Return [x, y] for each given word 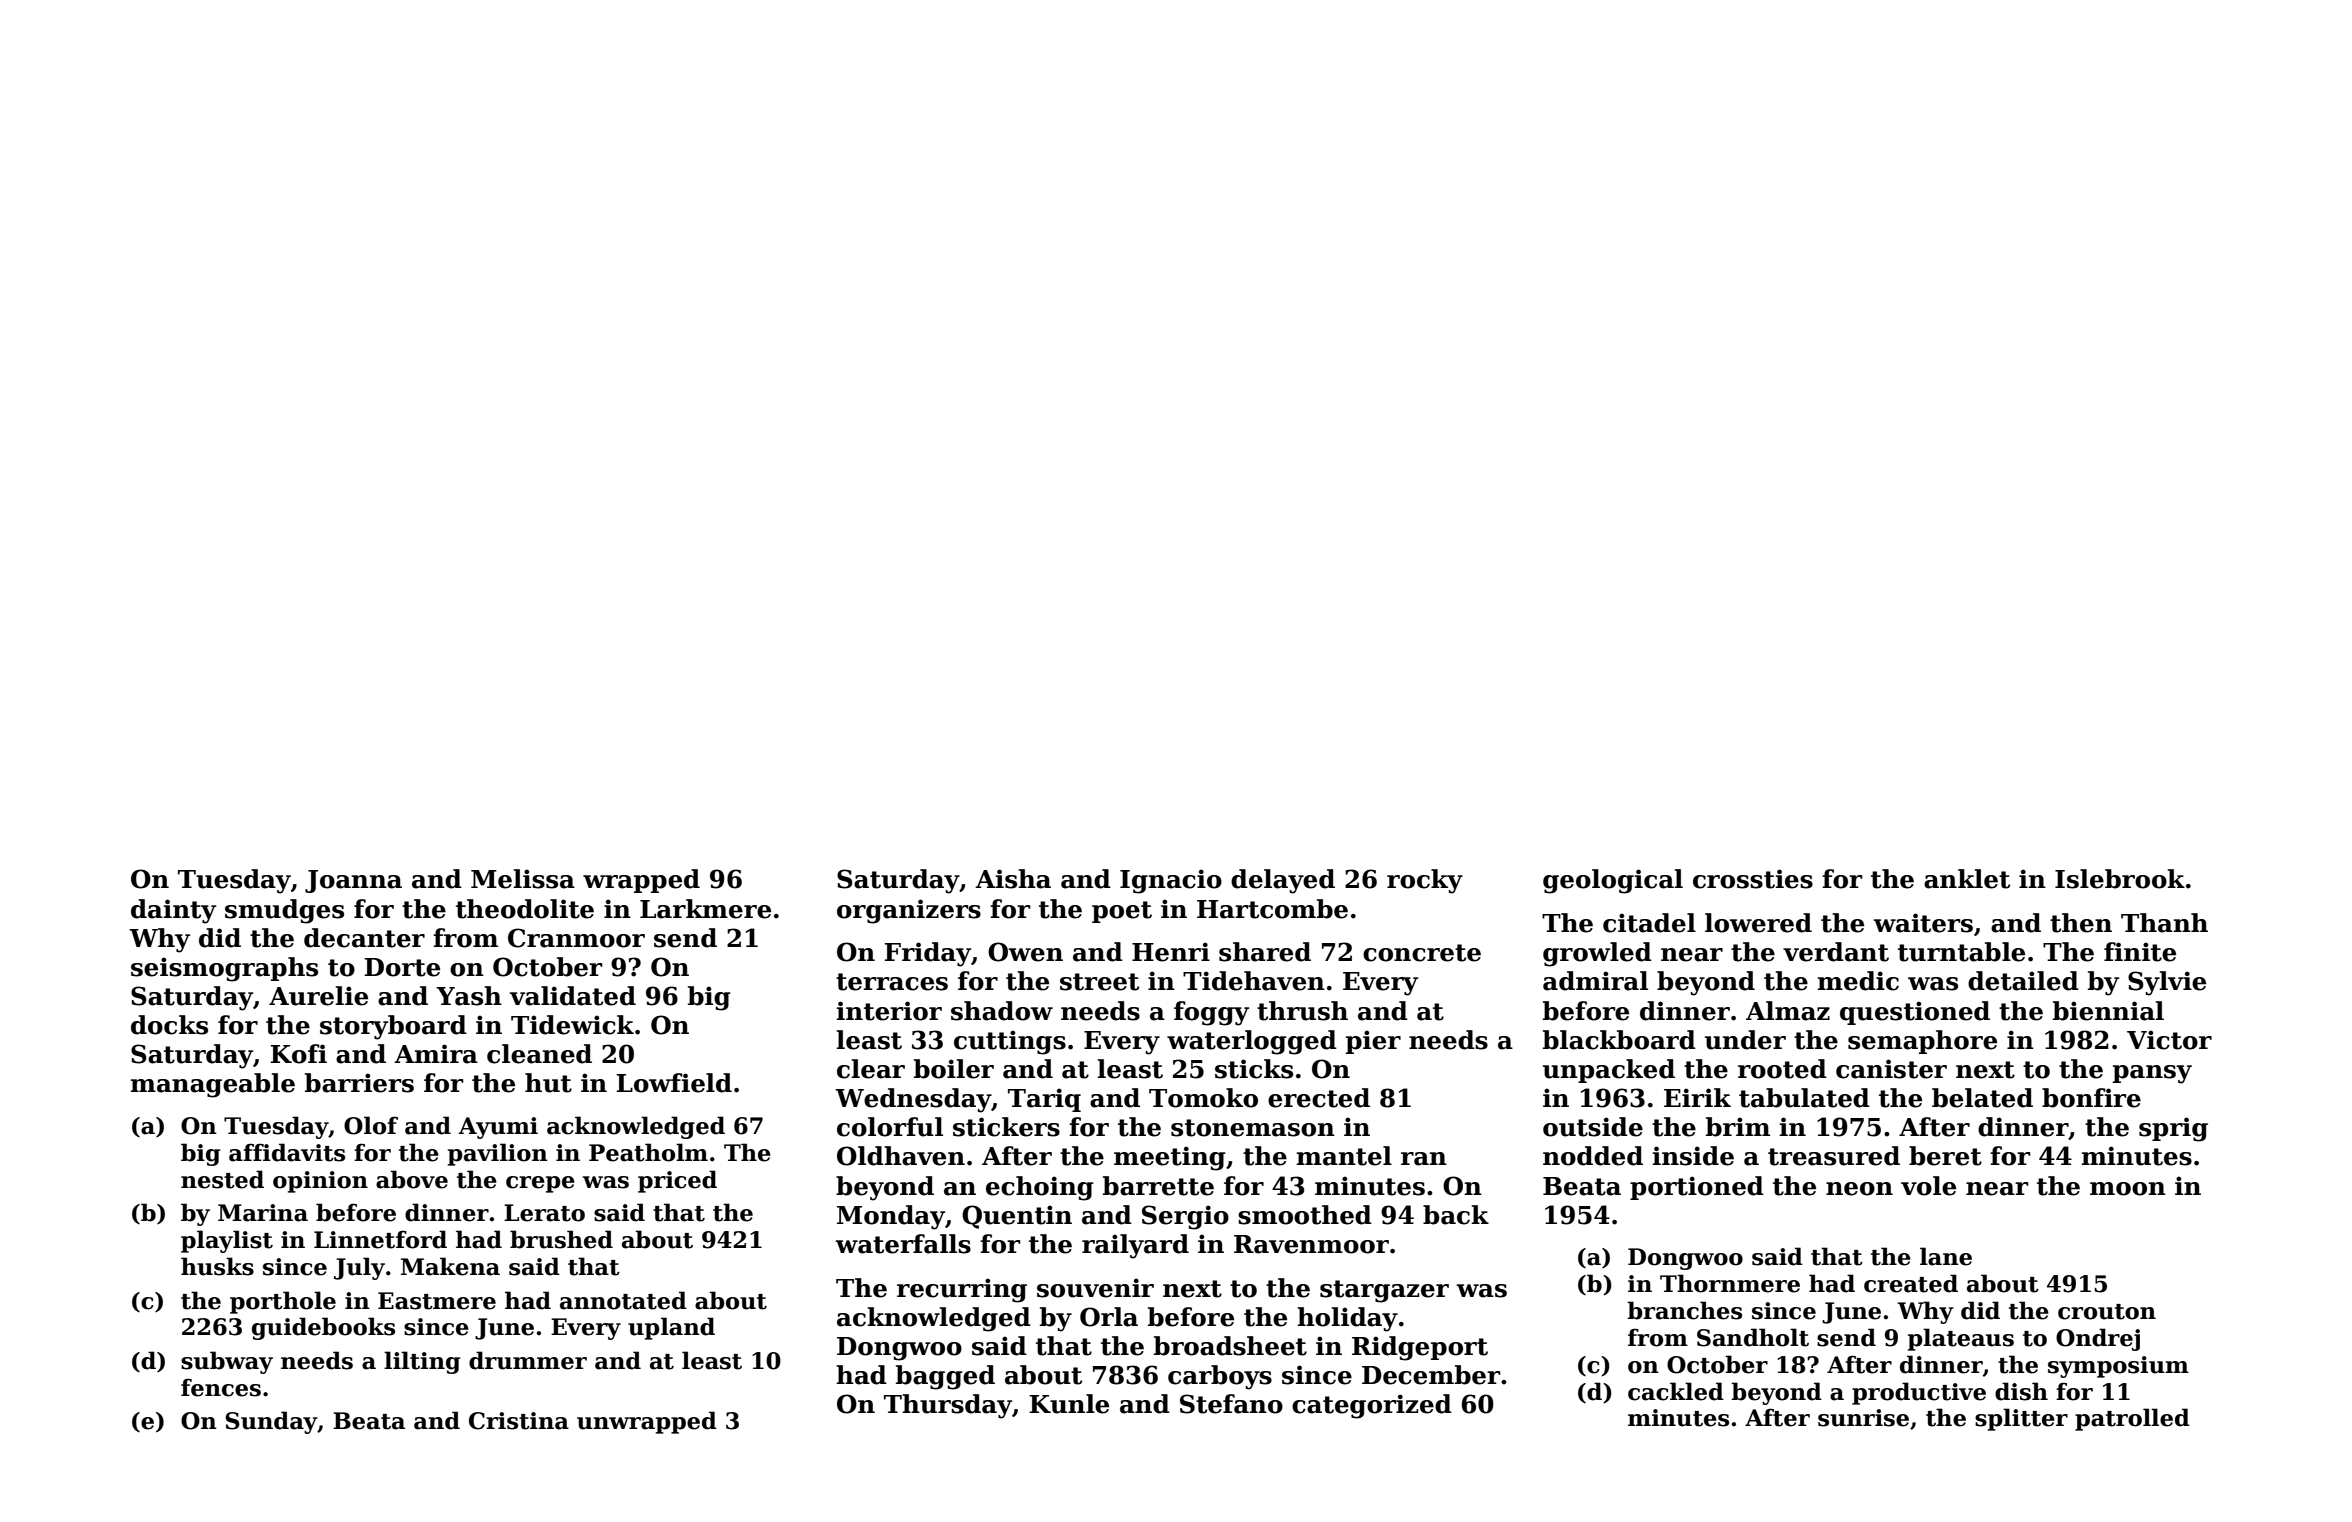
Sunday [271, 1422]
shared [1265, 952]
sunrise [1863, 1418]
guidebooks [323, 1328]
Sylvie [2167, 983]
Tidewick [572, 1025]
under [1745, 1040]
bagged [945, 1377]
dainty [173, 911]
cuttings [1010, 1042]
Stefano [1231, 1404]
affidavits [287, 1152]
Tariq [1044, 1100]
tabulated [1804, 1098]
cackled [1676, 1391]
